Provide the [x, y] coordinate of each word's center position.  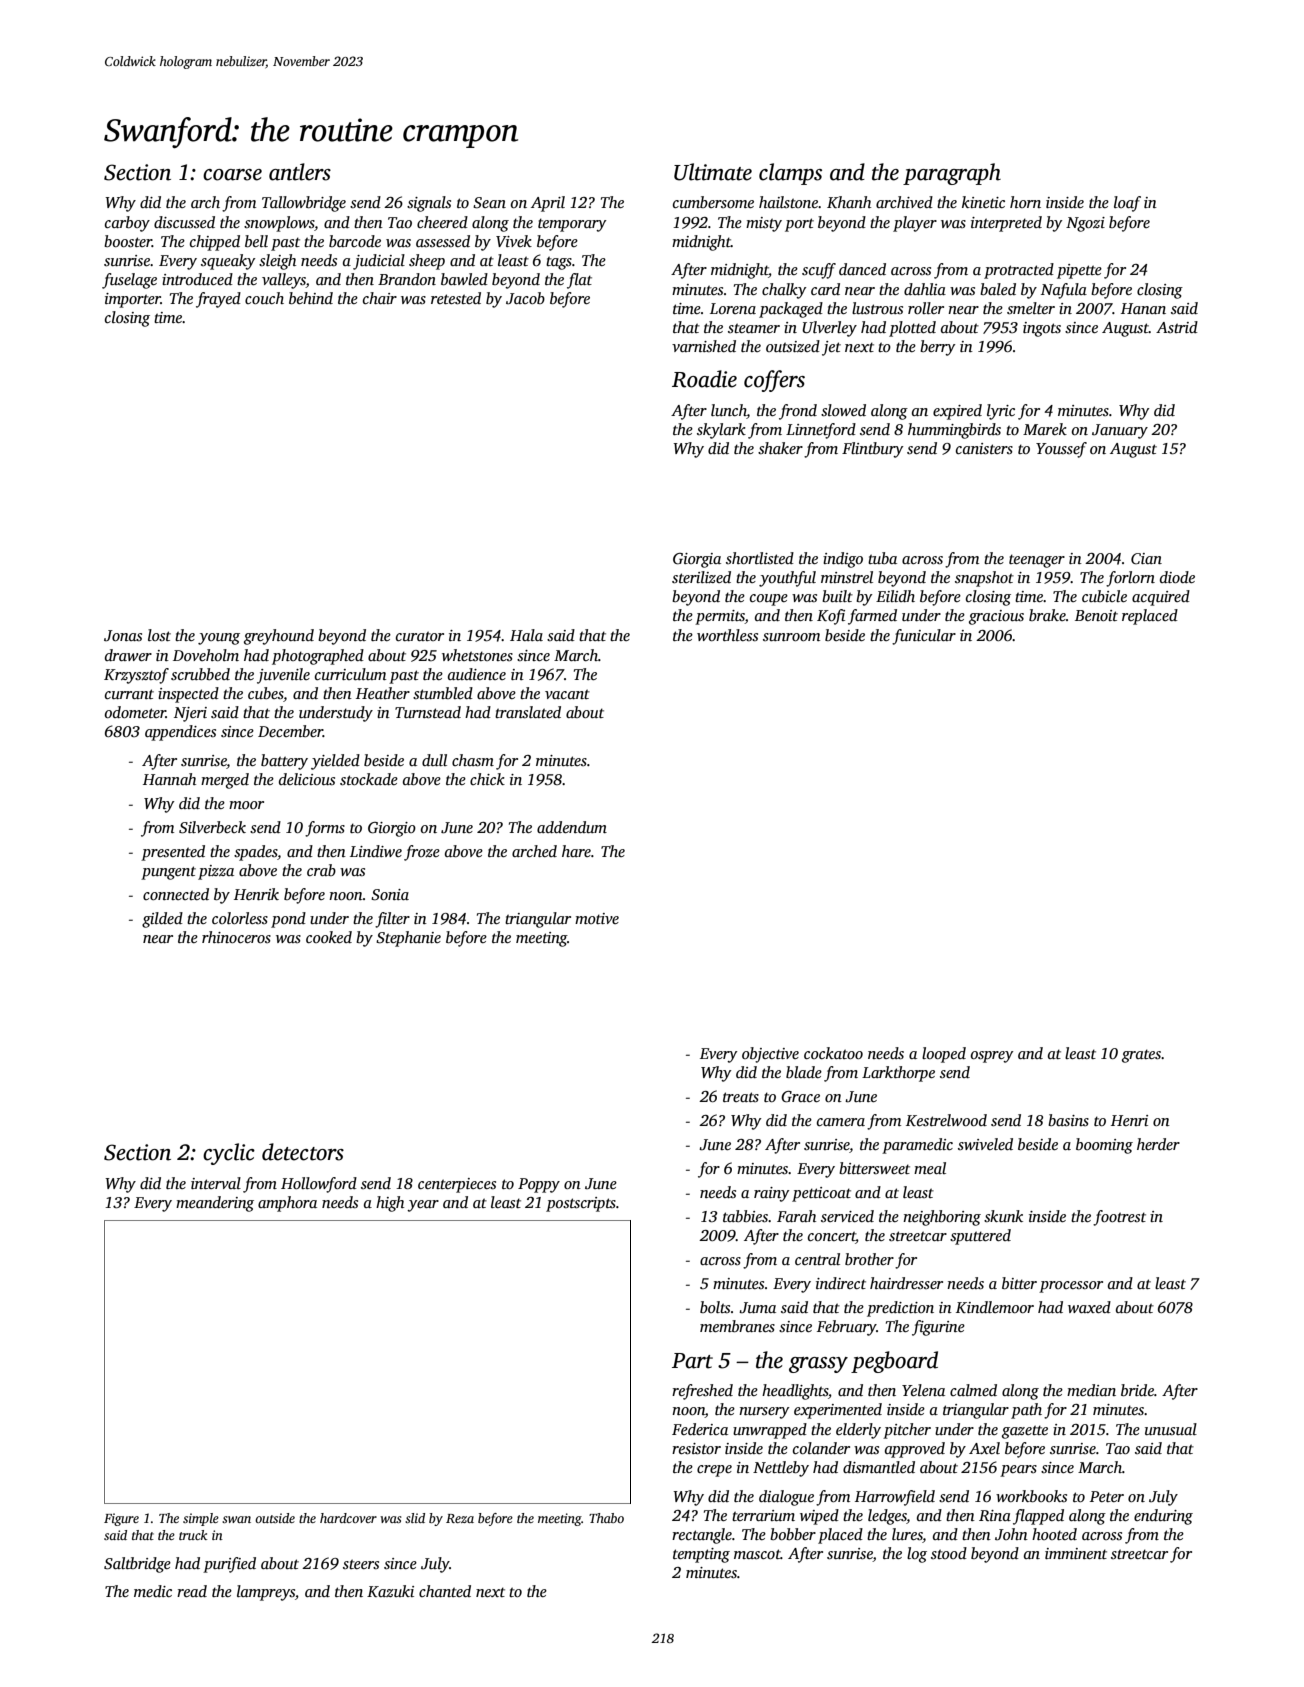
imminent [1076, 1553]
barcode [355, 241]
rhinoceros [236, 937]
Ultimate [713, 172]
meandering [215, 1204]
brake [1047, 615]
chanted [445, 1591]
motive [597, 918]
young [219, 639]
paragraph [952, 174]
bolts [715, 1307]
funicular [924, 637]
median [1091, 1390]
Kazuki [390, 1591]
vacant [567, 694]
